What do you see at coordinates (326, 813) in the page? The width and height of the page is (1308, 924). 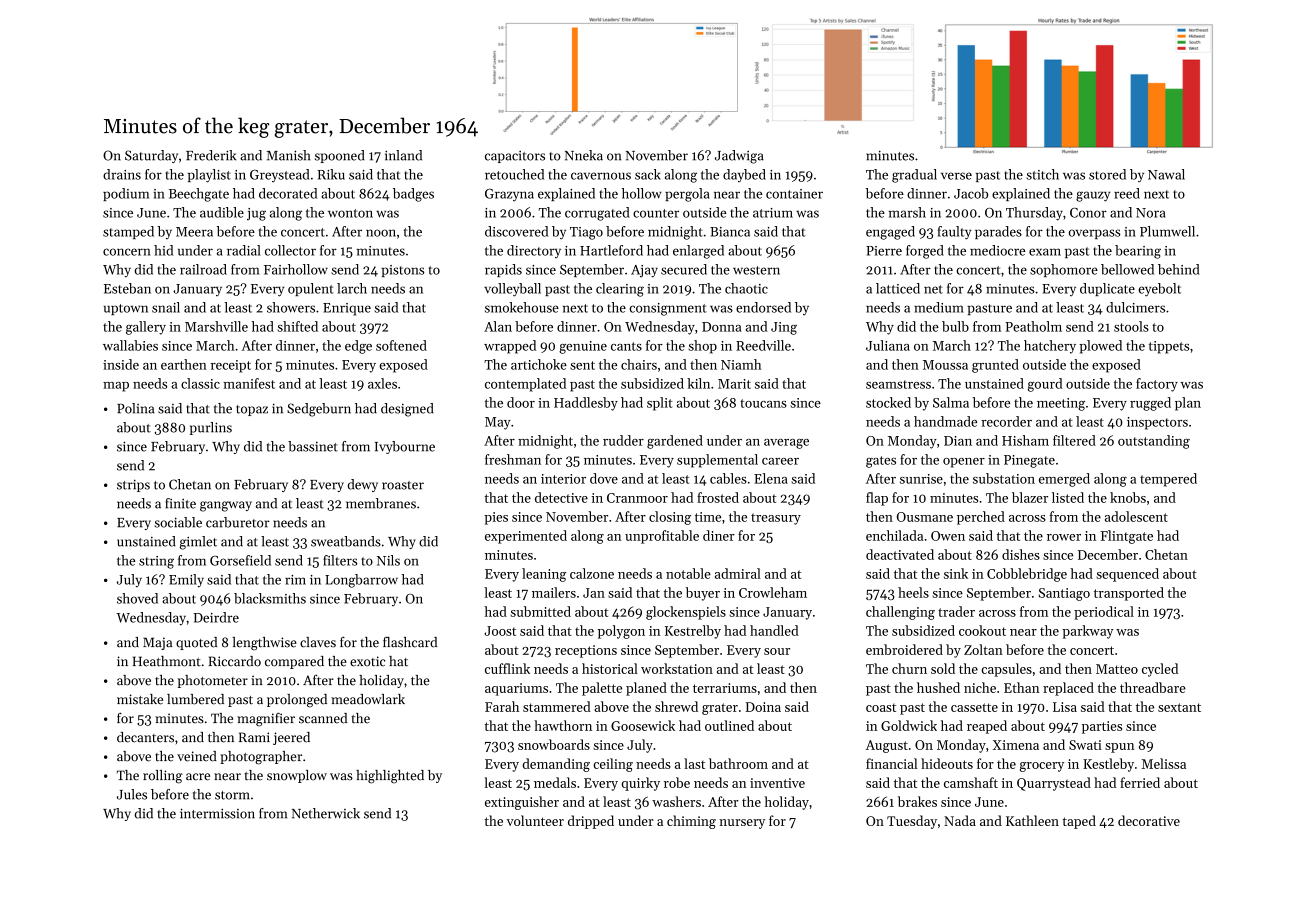 I see `Netherwick` at bounding box center [326, 813].
